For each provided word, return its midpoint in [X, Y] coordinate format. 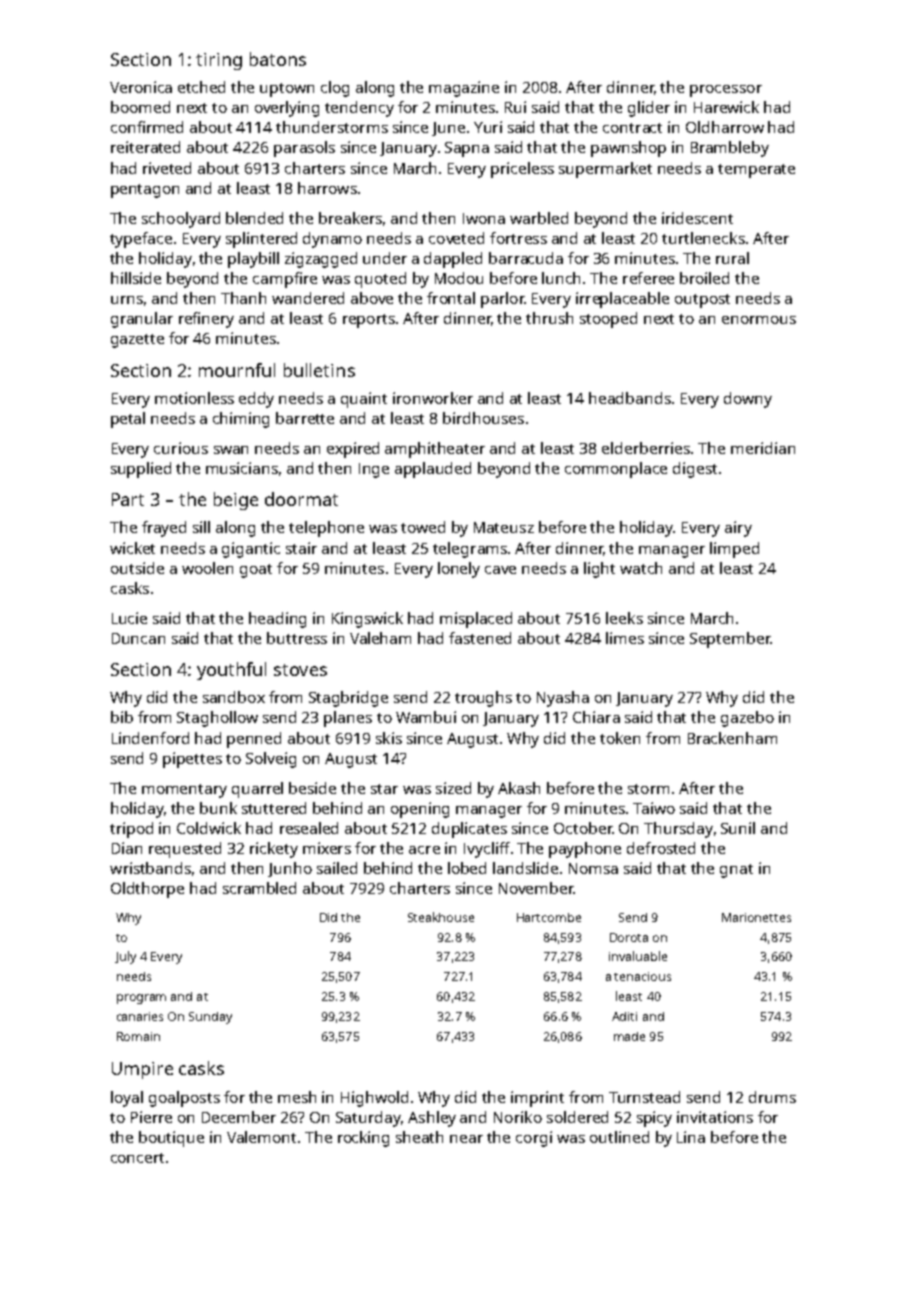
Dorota [629, 937]
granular [142, 320]
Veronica [141, 87]
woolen [207, 568]
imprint [537, 1099]
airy [738, 529]
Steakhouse [441, 917]
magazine [464, 89]
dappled [453, 260]
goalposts [184, 1099]
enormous [759, 320]
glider [649, 109]
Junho [290, 869]
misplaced [476, 620]
